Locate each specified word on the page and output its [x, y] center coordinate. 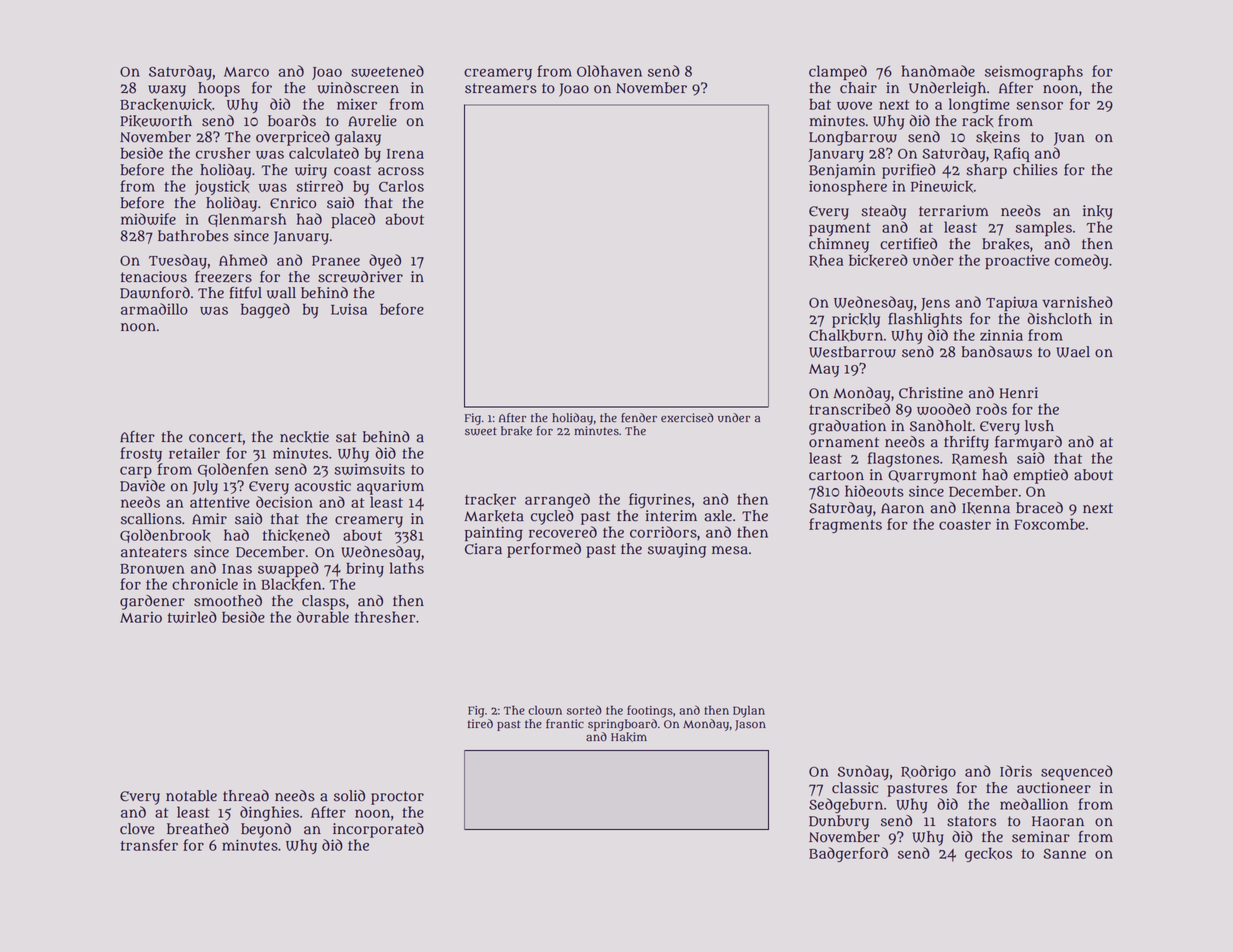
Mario [141, 617]
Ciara [483, 549]
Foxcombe [1049, 524]
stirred [320, 186]
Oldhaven [609, 71]
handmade [938, 71]
